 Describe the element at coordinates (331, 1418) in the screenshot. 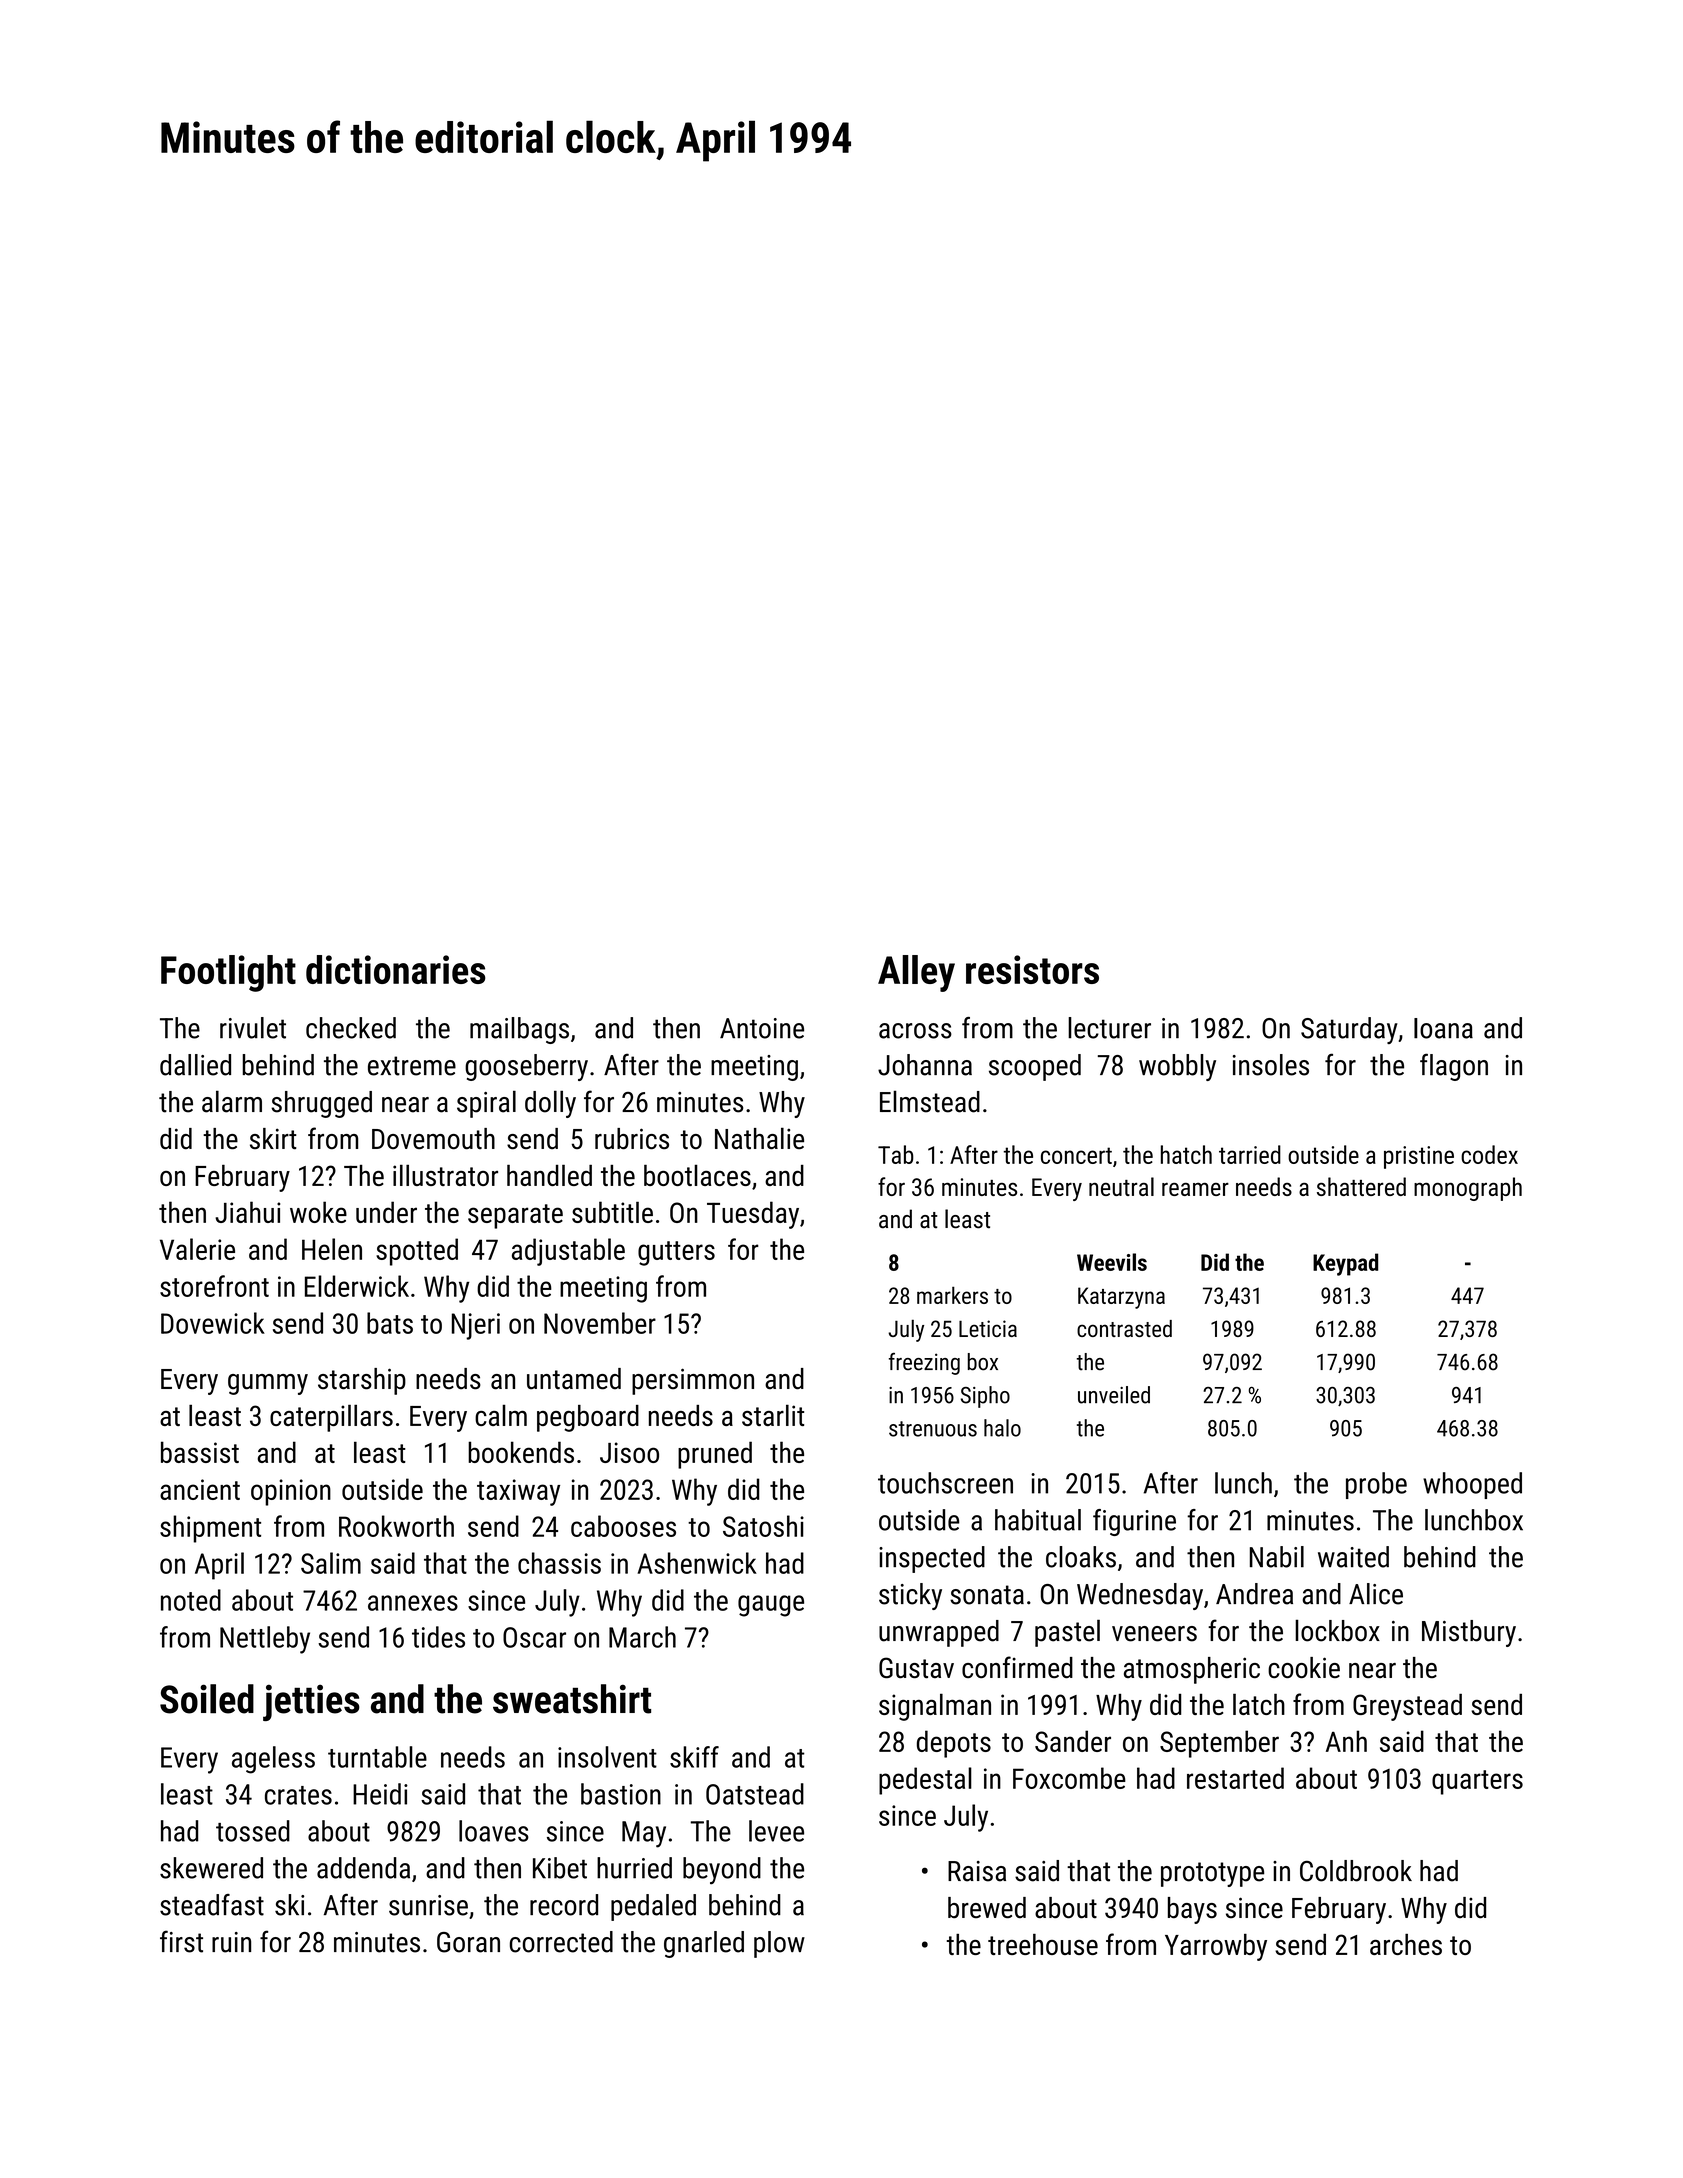

I see `caterpillars` at that location.
